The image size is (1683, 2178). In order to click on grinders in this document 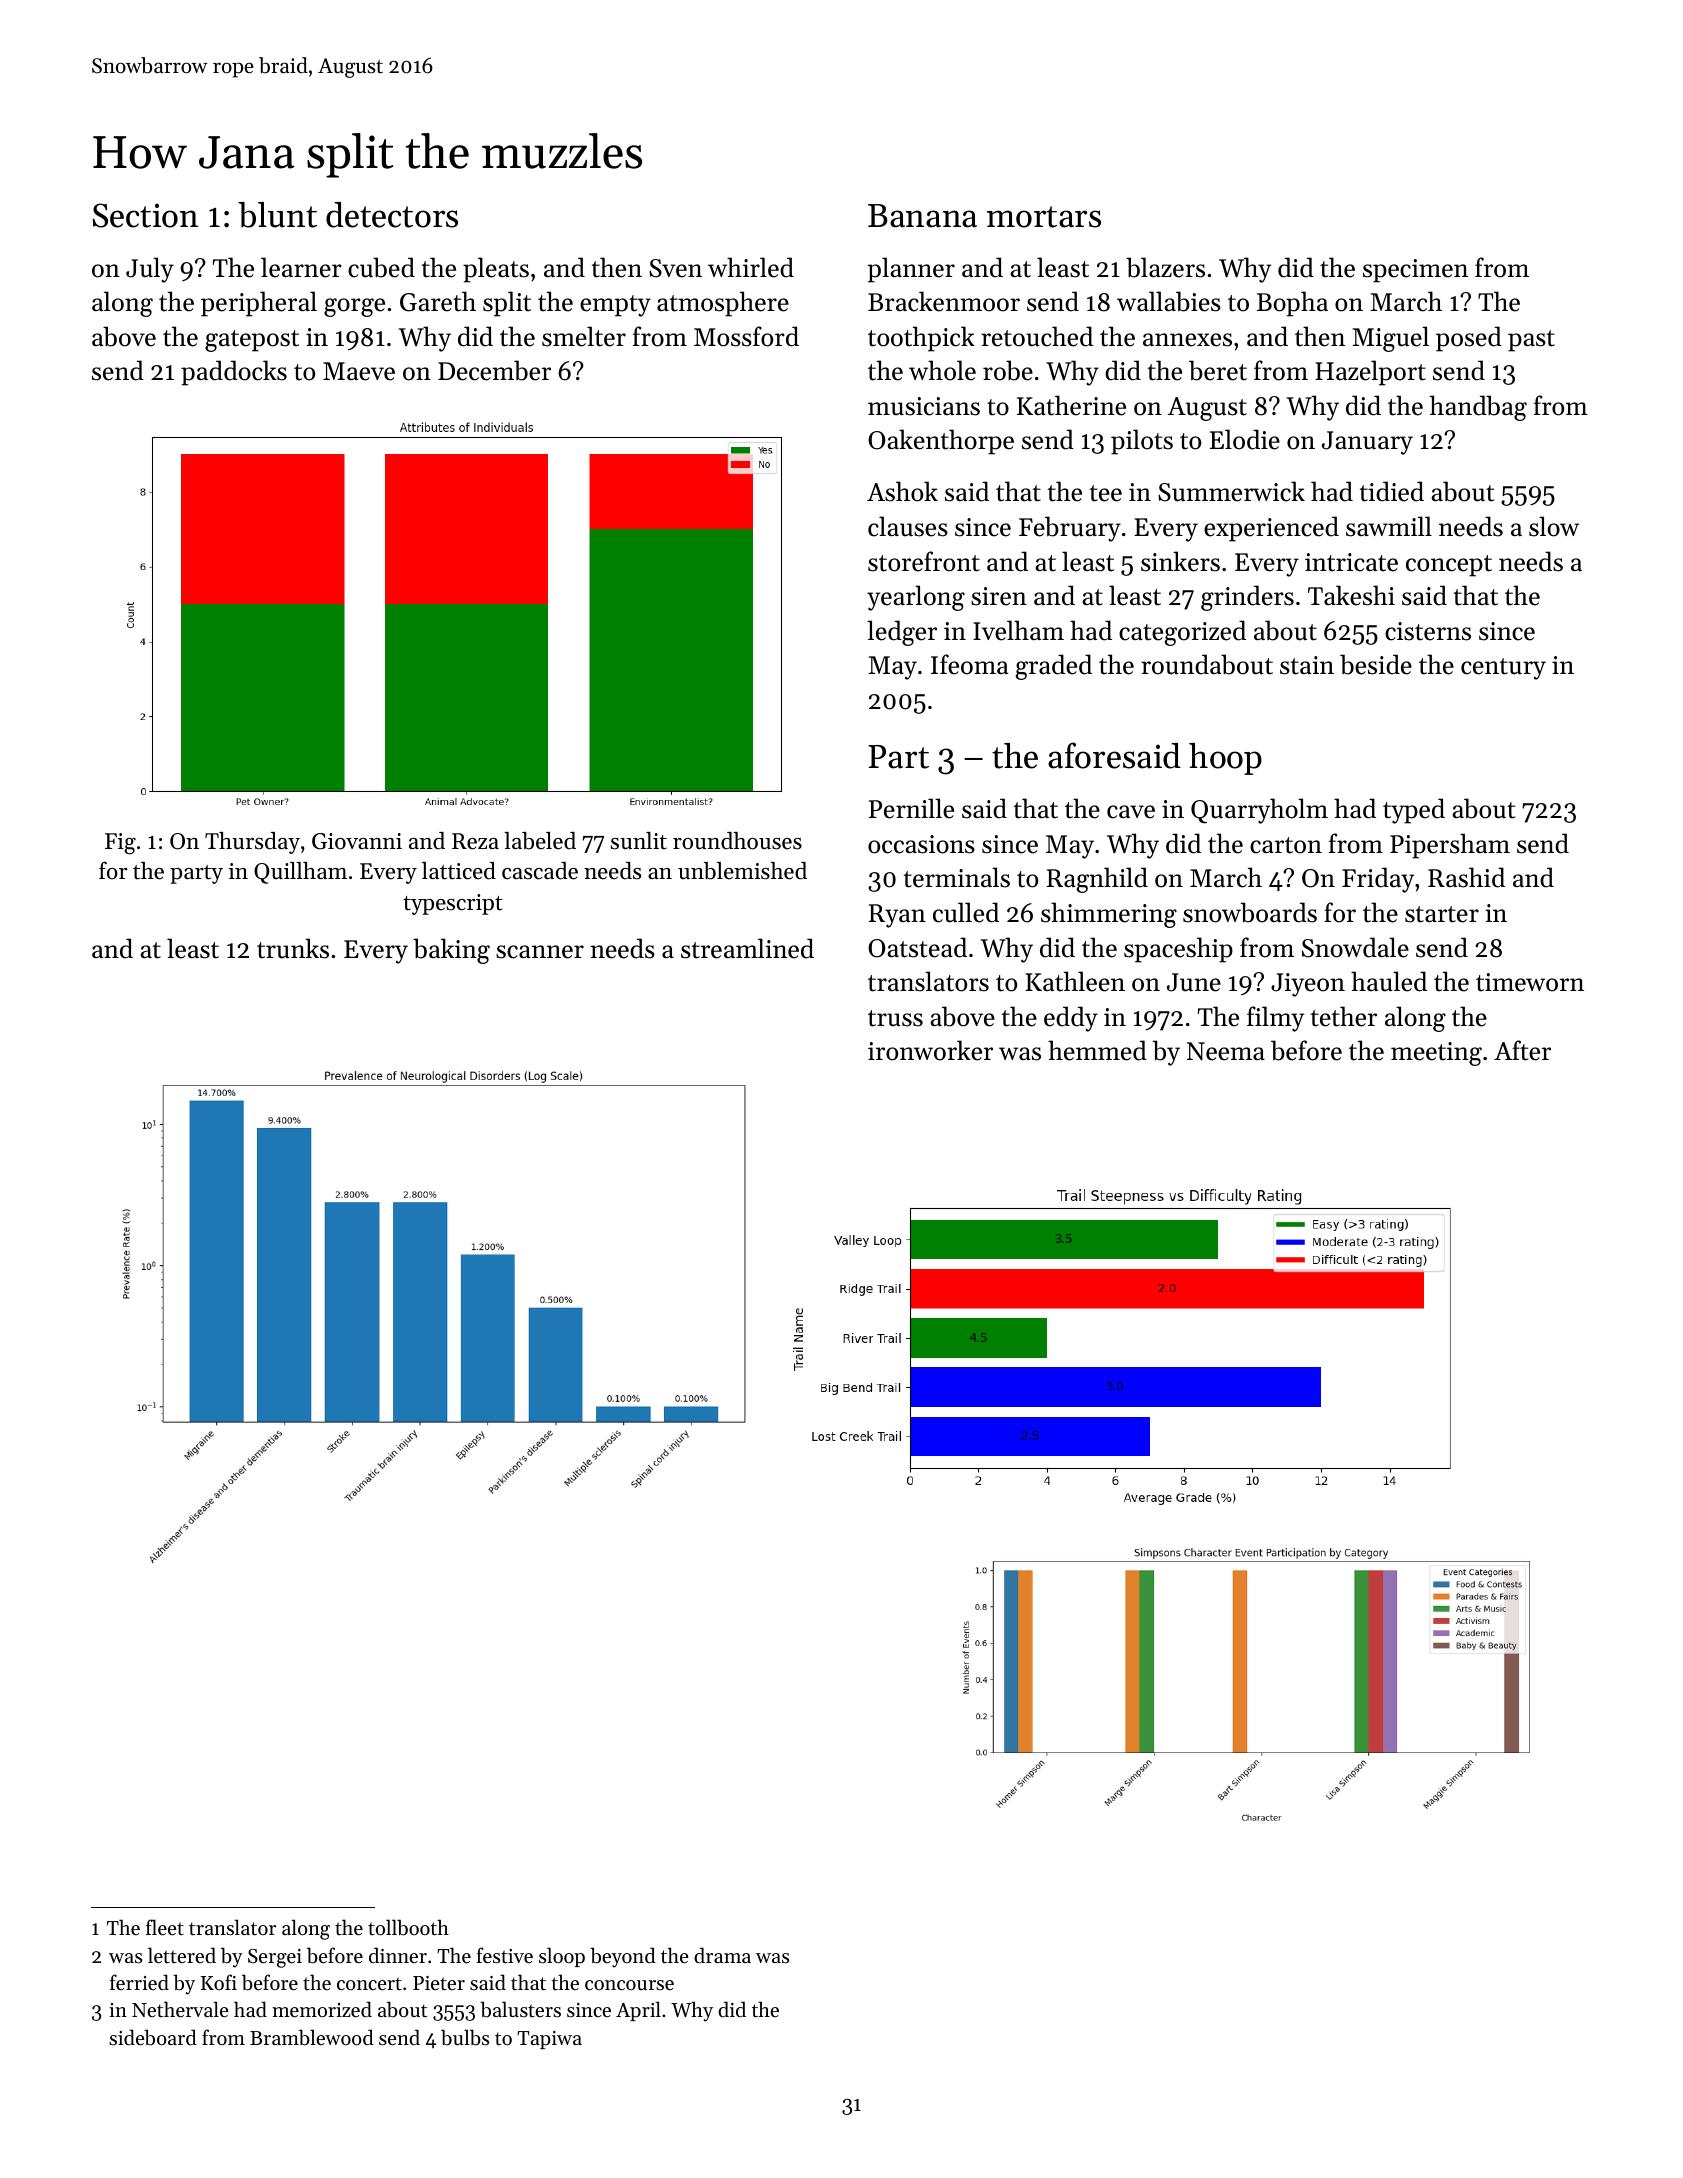, I will do `click(1247, 598)`.
